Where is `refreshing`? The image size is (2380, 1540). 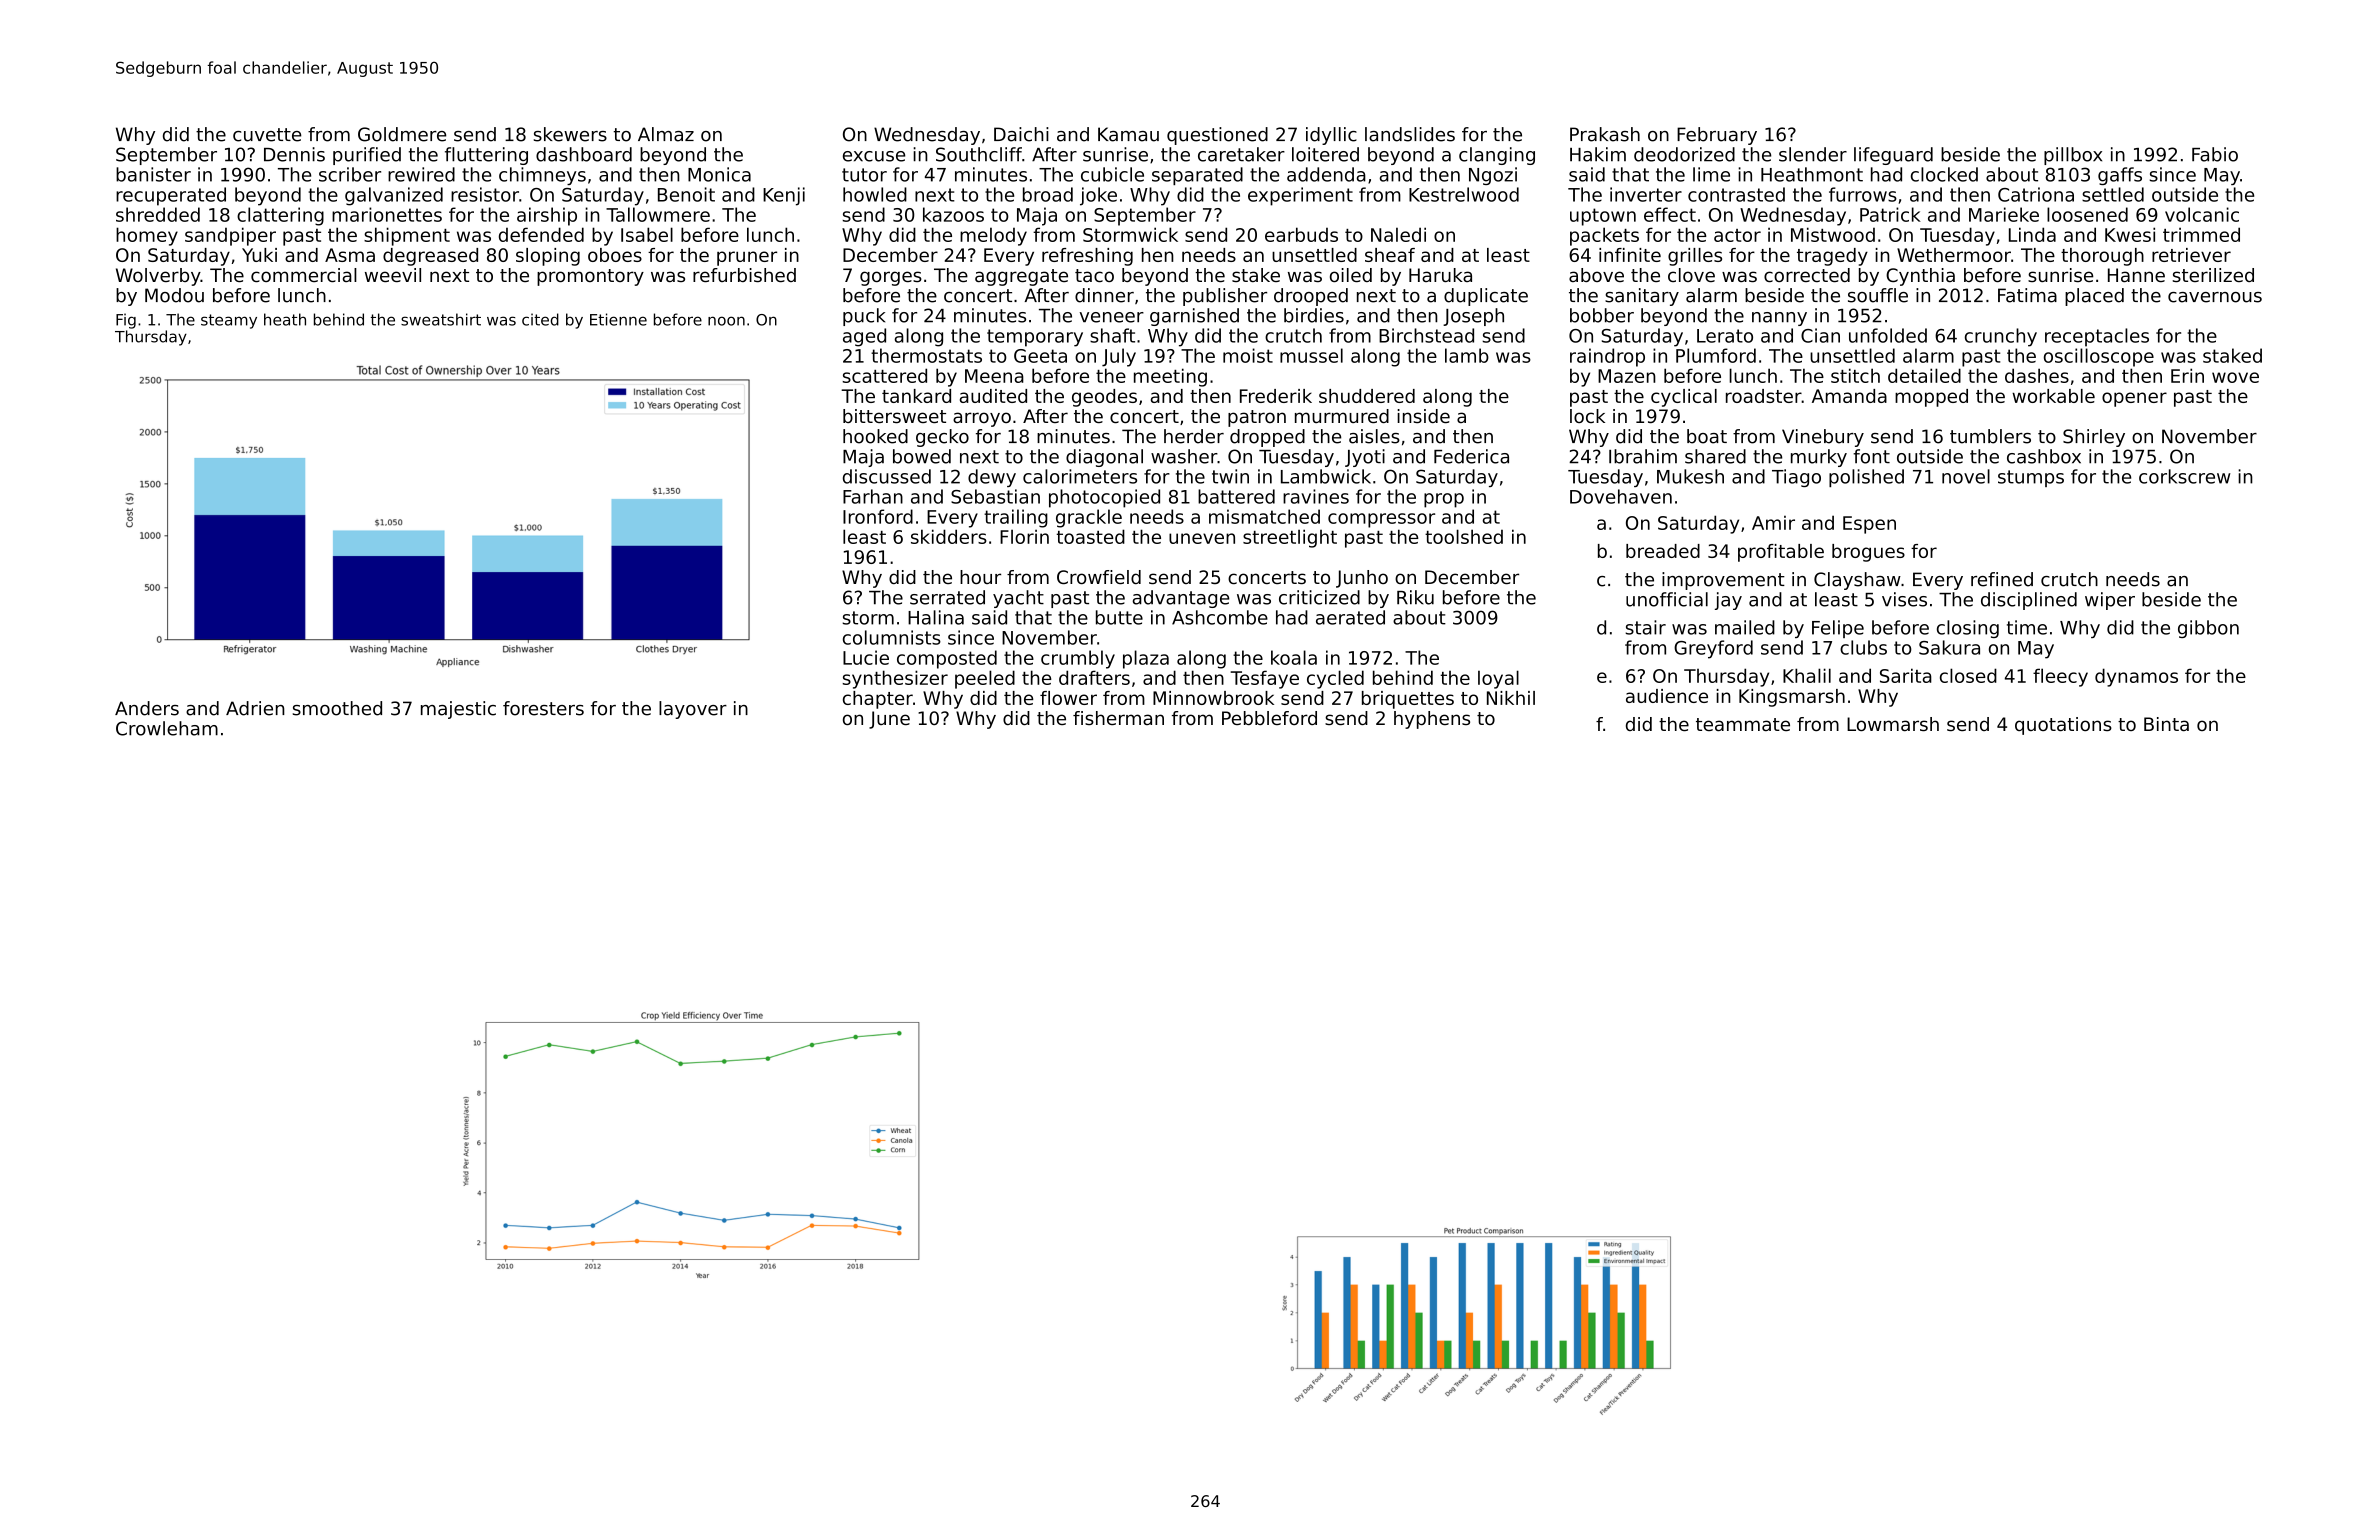 refreshing is located at coordinates (1087, 257).
